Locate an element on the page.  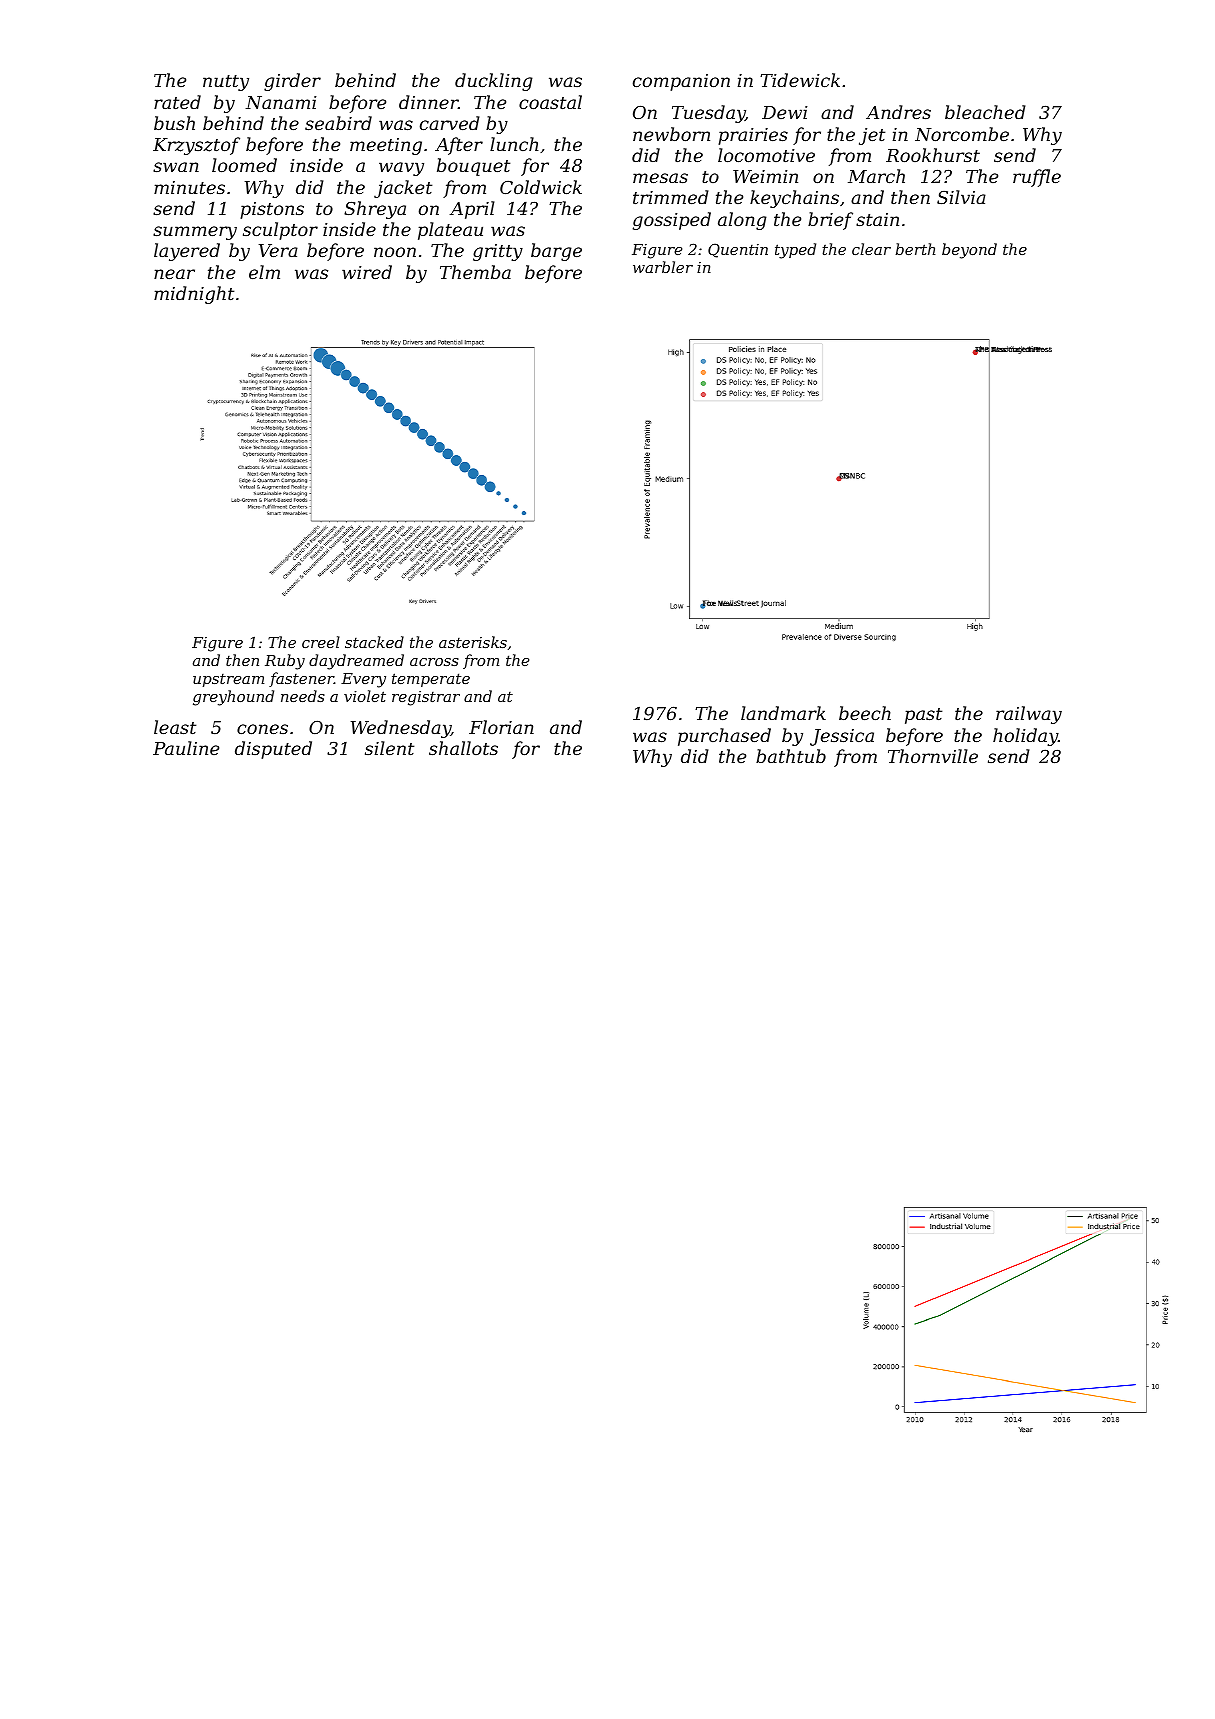
beyond is located at coordinates (969, 251).
